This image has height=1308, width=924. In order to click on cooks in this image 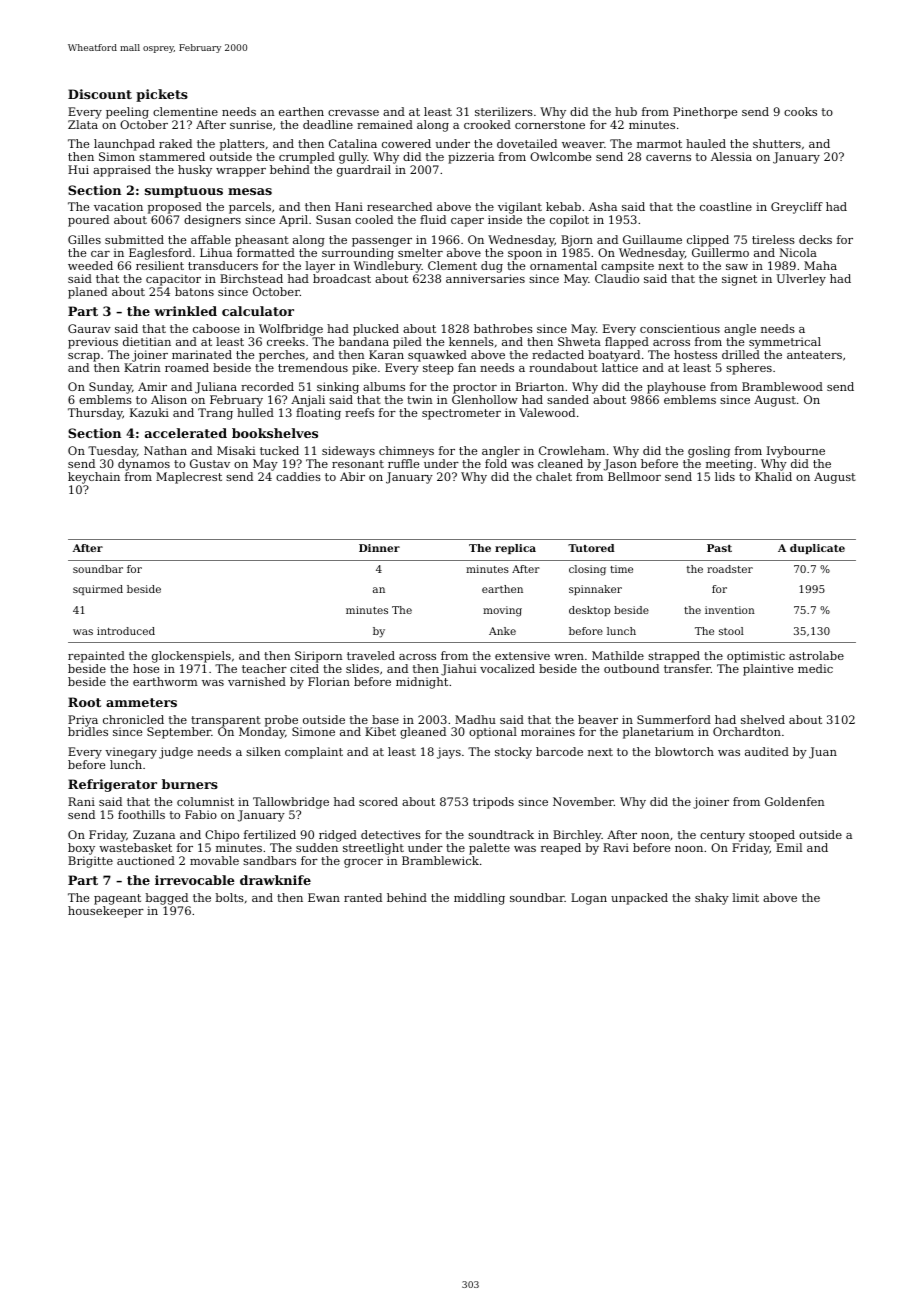, I will do `click(800, 111)`.
